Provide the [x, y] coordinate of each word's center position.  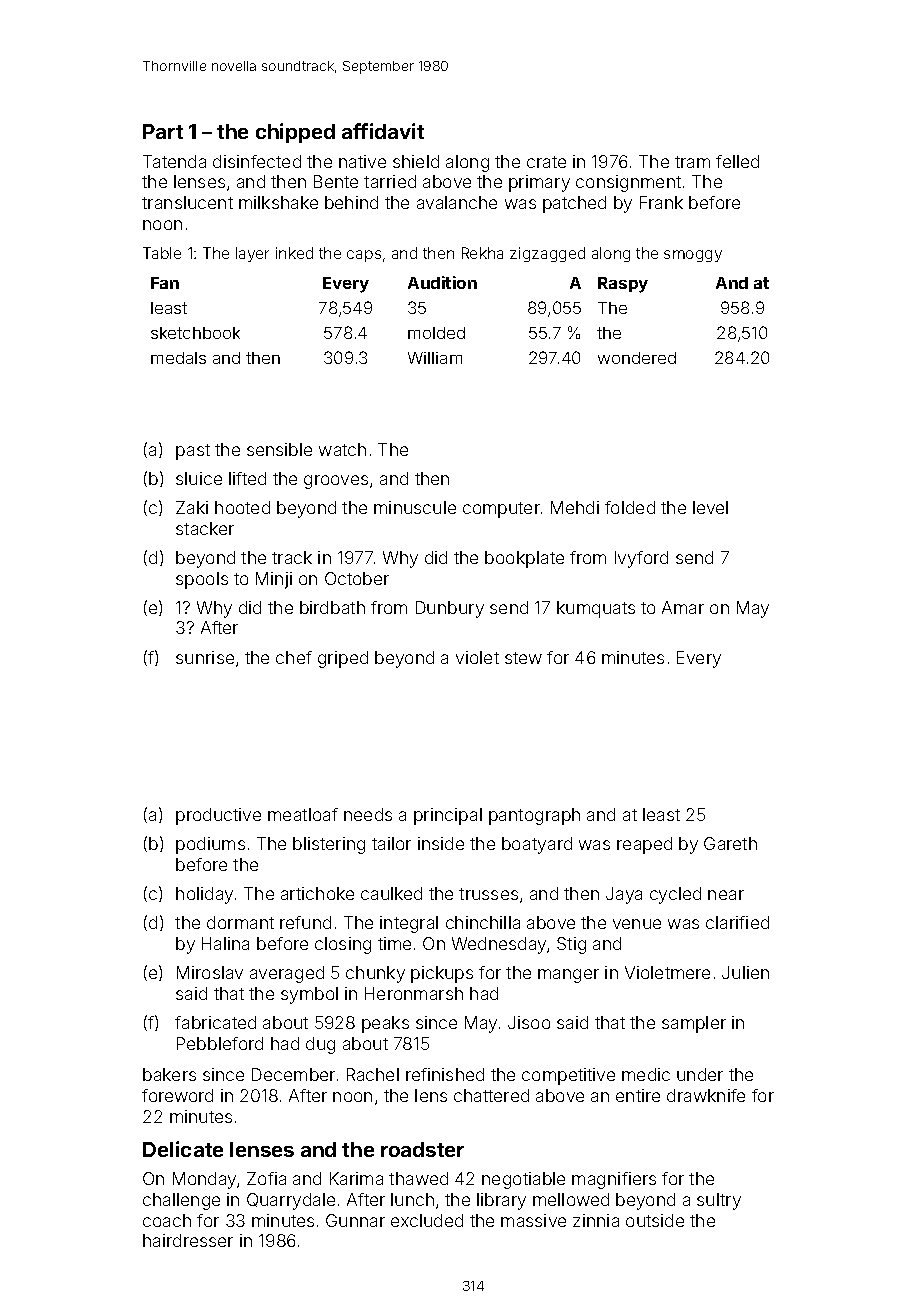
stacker [205, 528]
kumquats [596, 609]
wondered [637, 358]
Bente [336, 181]
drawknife [706, 1095]
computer [501, 510]
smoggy [693, 256]
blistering [329, 845]
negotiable [523, 1180]
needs [368, 814]
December [293, 1074]
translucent [187, 202]
